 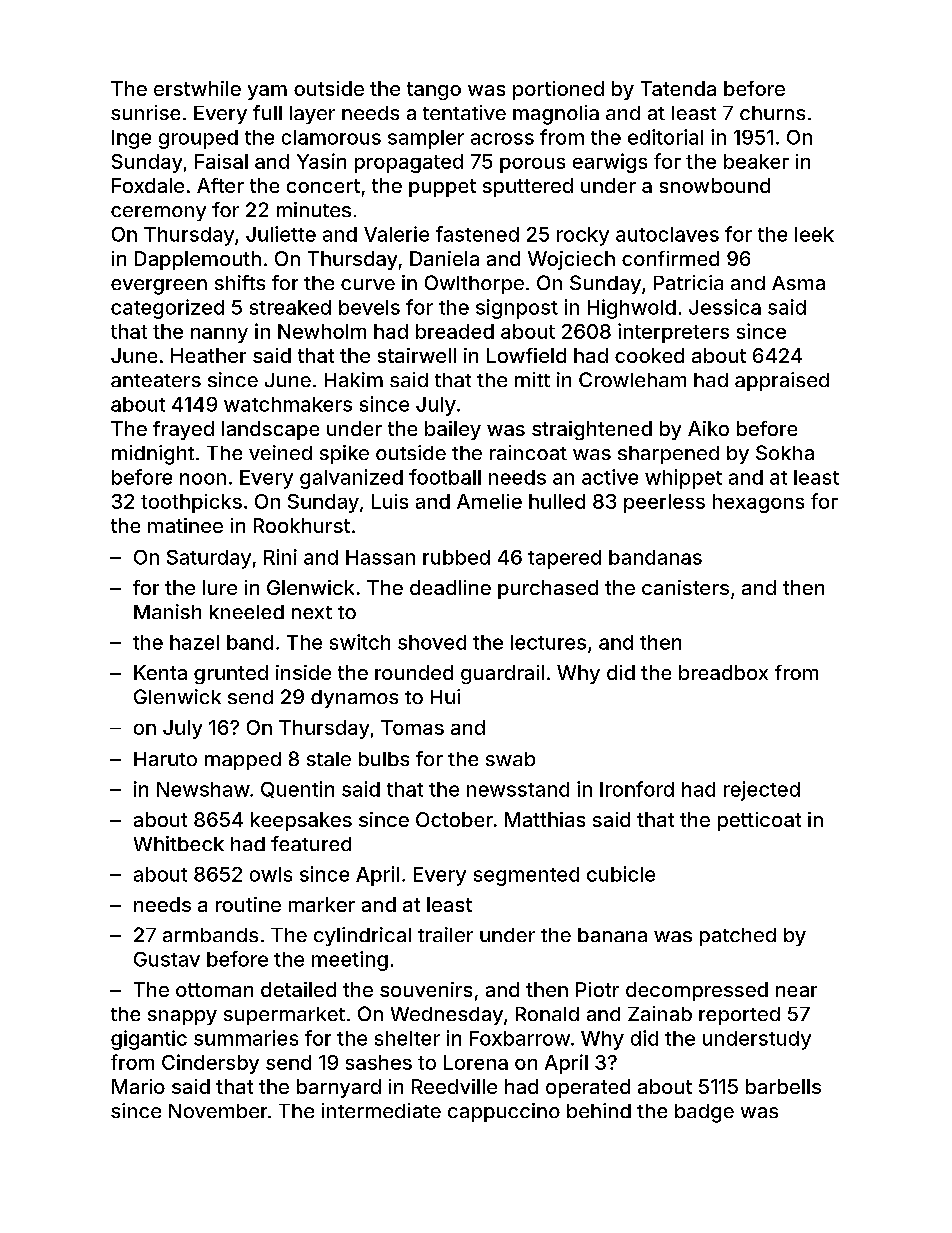 I want to click on After, so click(x=220, y=185).
